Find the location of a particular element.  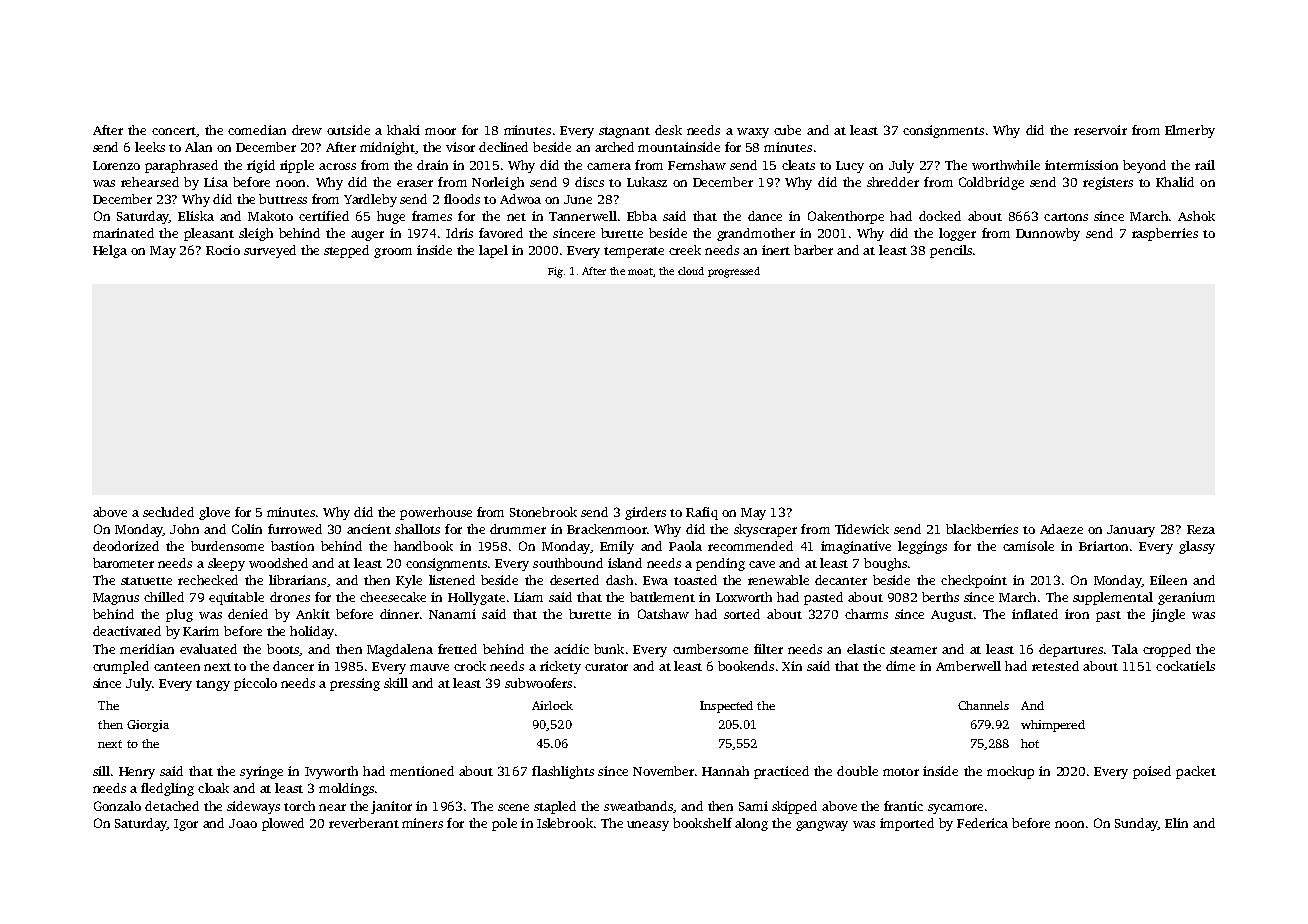

Adaeze is located at coordinates (1061, 529).
